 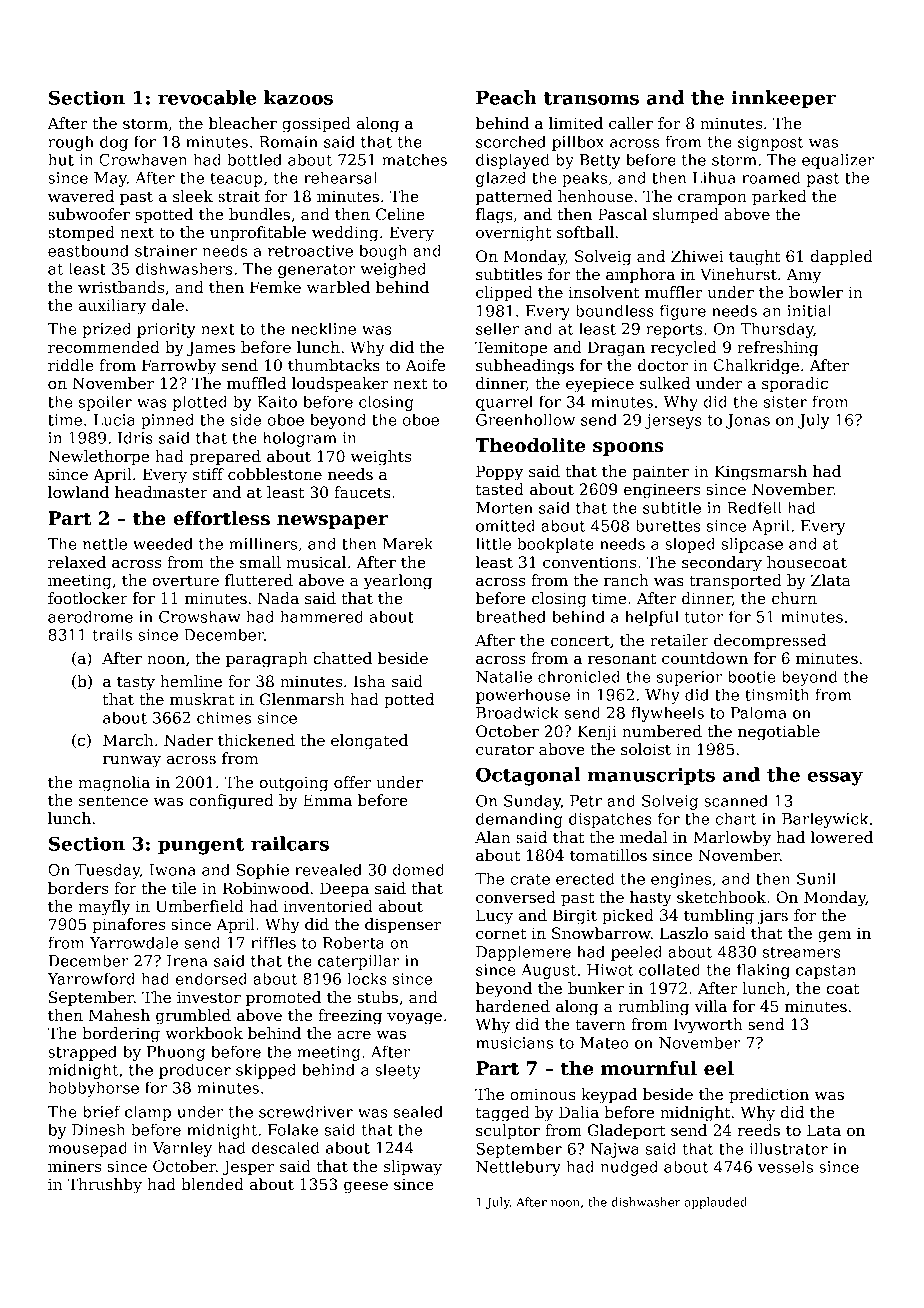 What do you see at coordinates (779, 733) in the document?
I see `negotiable` at bounding box center [779, 733].
